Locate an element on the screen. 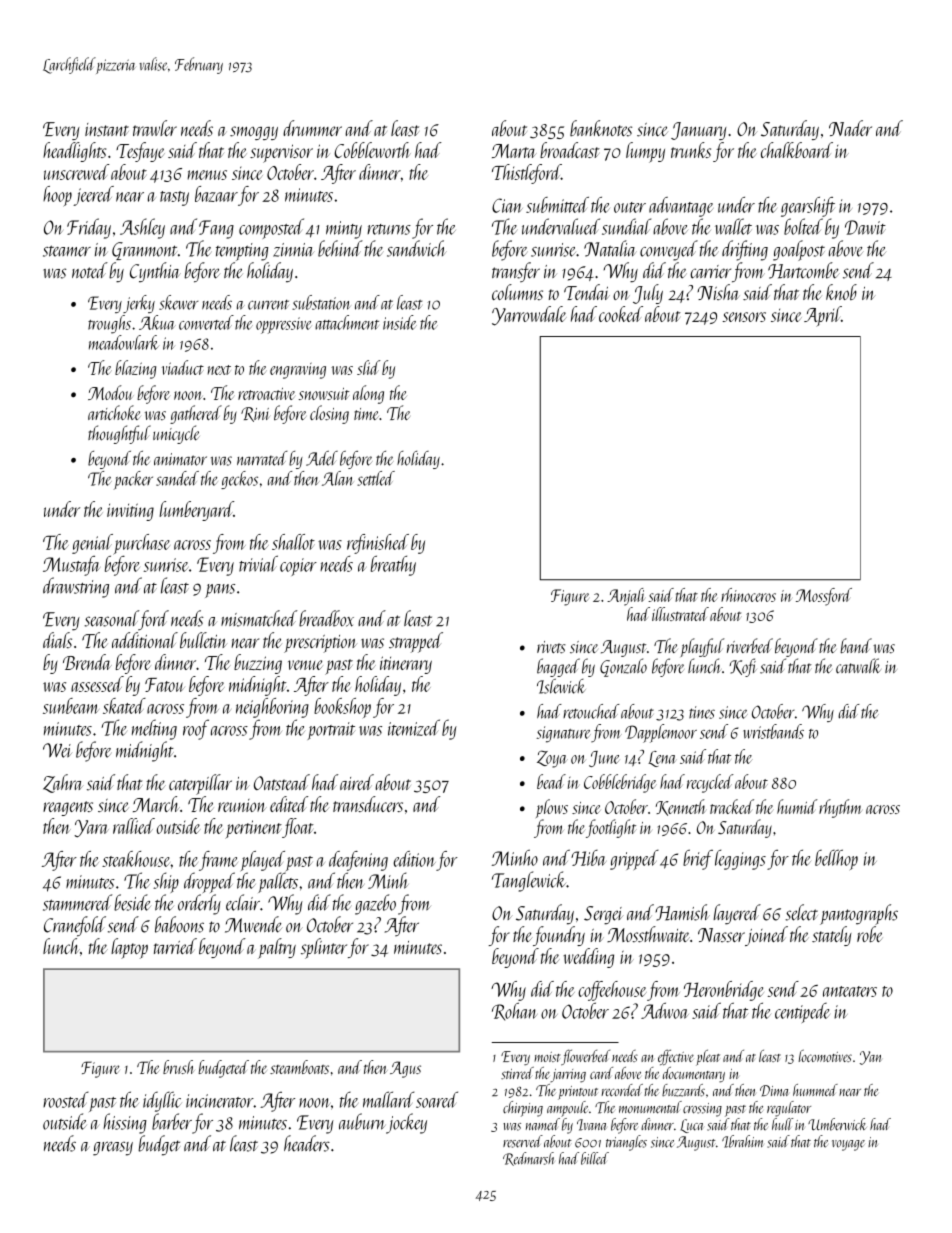 This screenshot has width=952, height=1233. artichoke is located at coordinates (114, 412).
